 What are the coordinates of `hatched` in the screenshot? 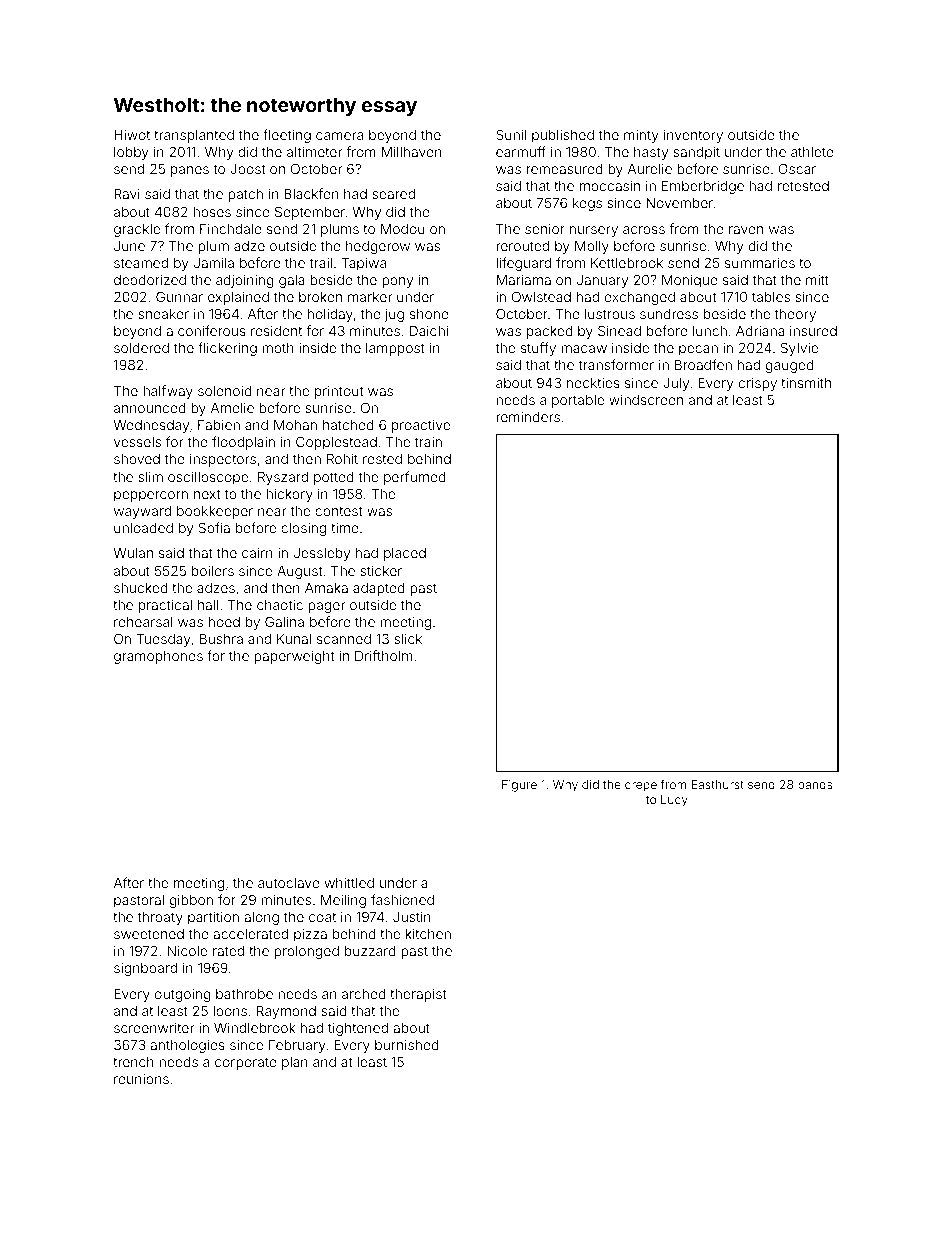 It's located at (348, 425).
